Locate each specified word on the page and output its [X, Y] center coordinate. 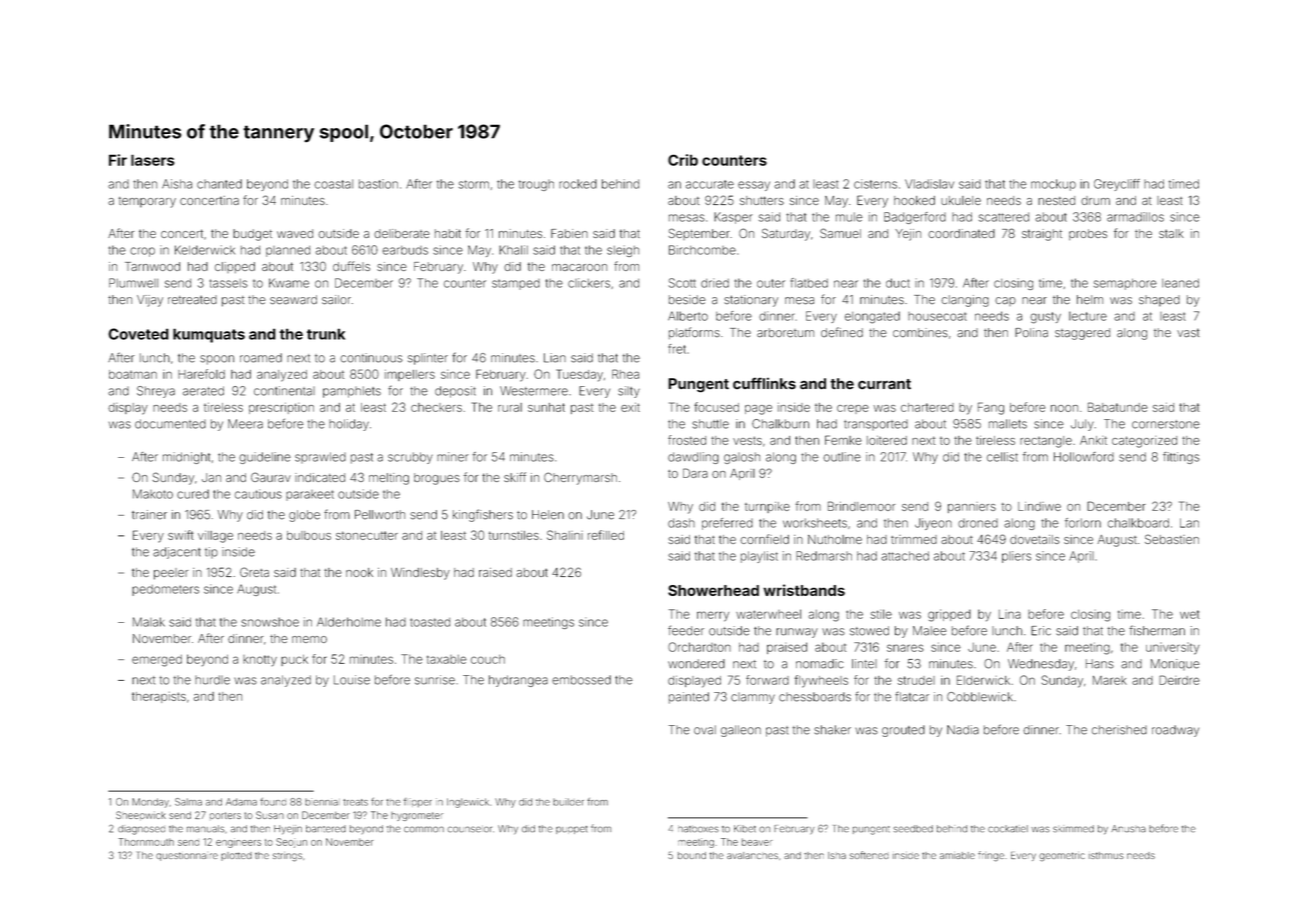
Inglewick [468, 803]
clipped [235, 267]
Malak [149, 622]
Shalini [565, 535]
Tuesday [579, 375]
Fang [991, 408]
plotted [236, 856]
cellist [1002, 457]
